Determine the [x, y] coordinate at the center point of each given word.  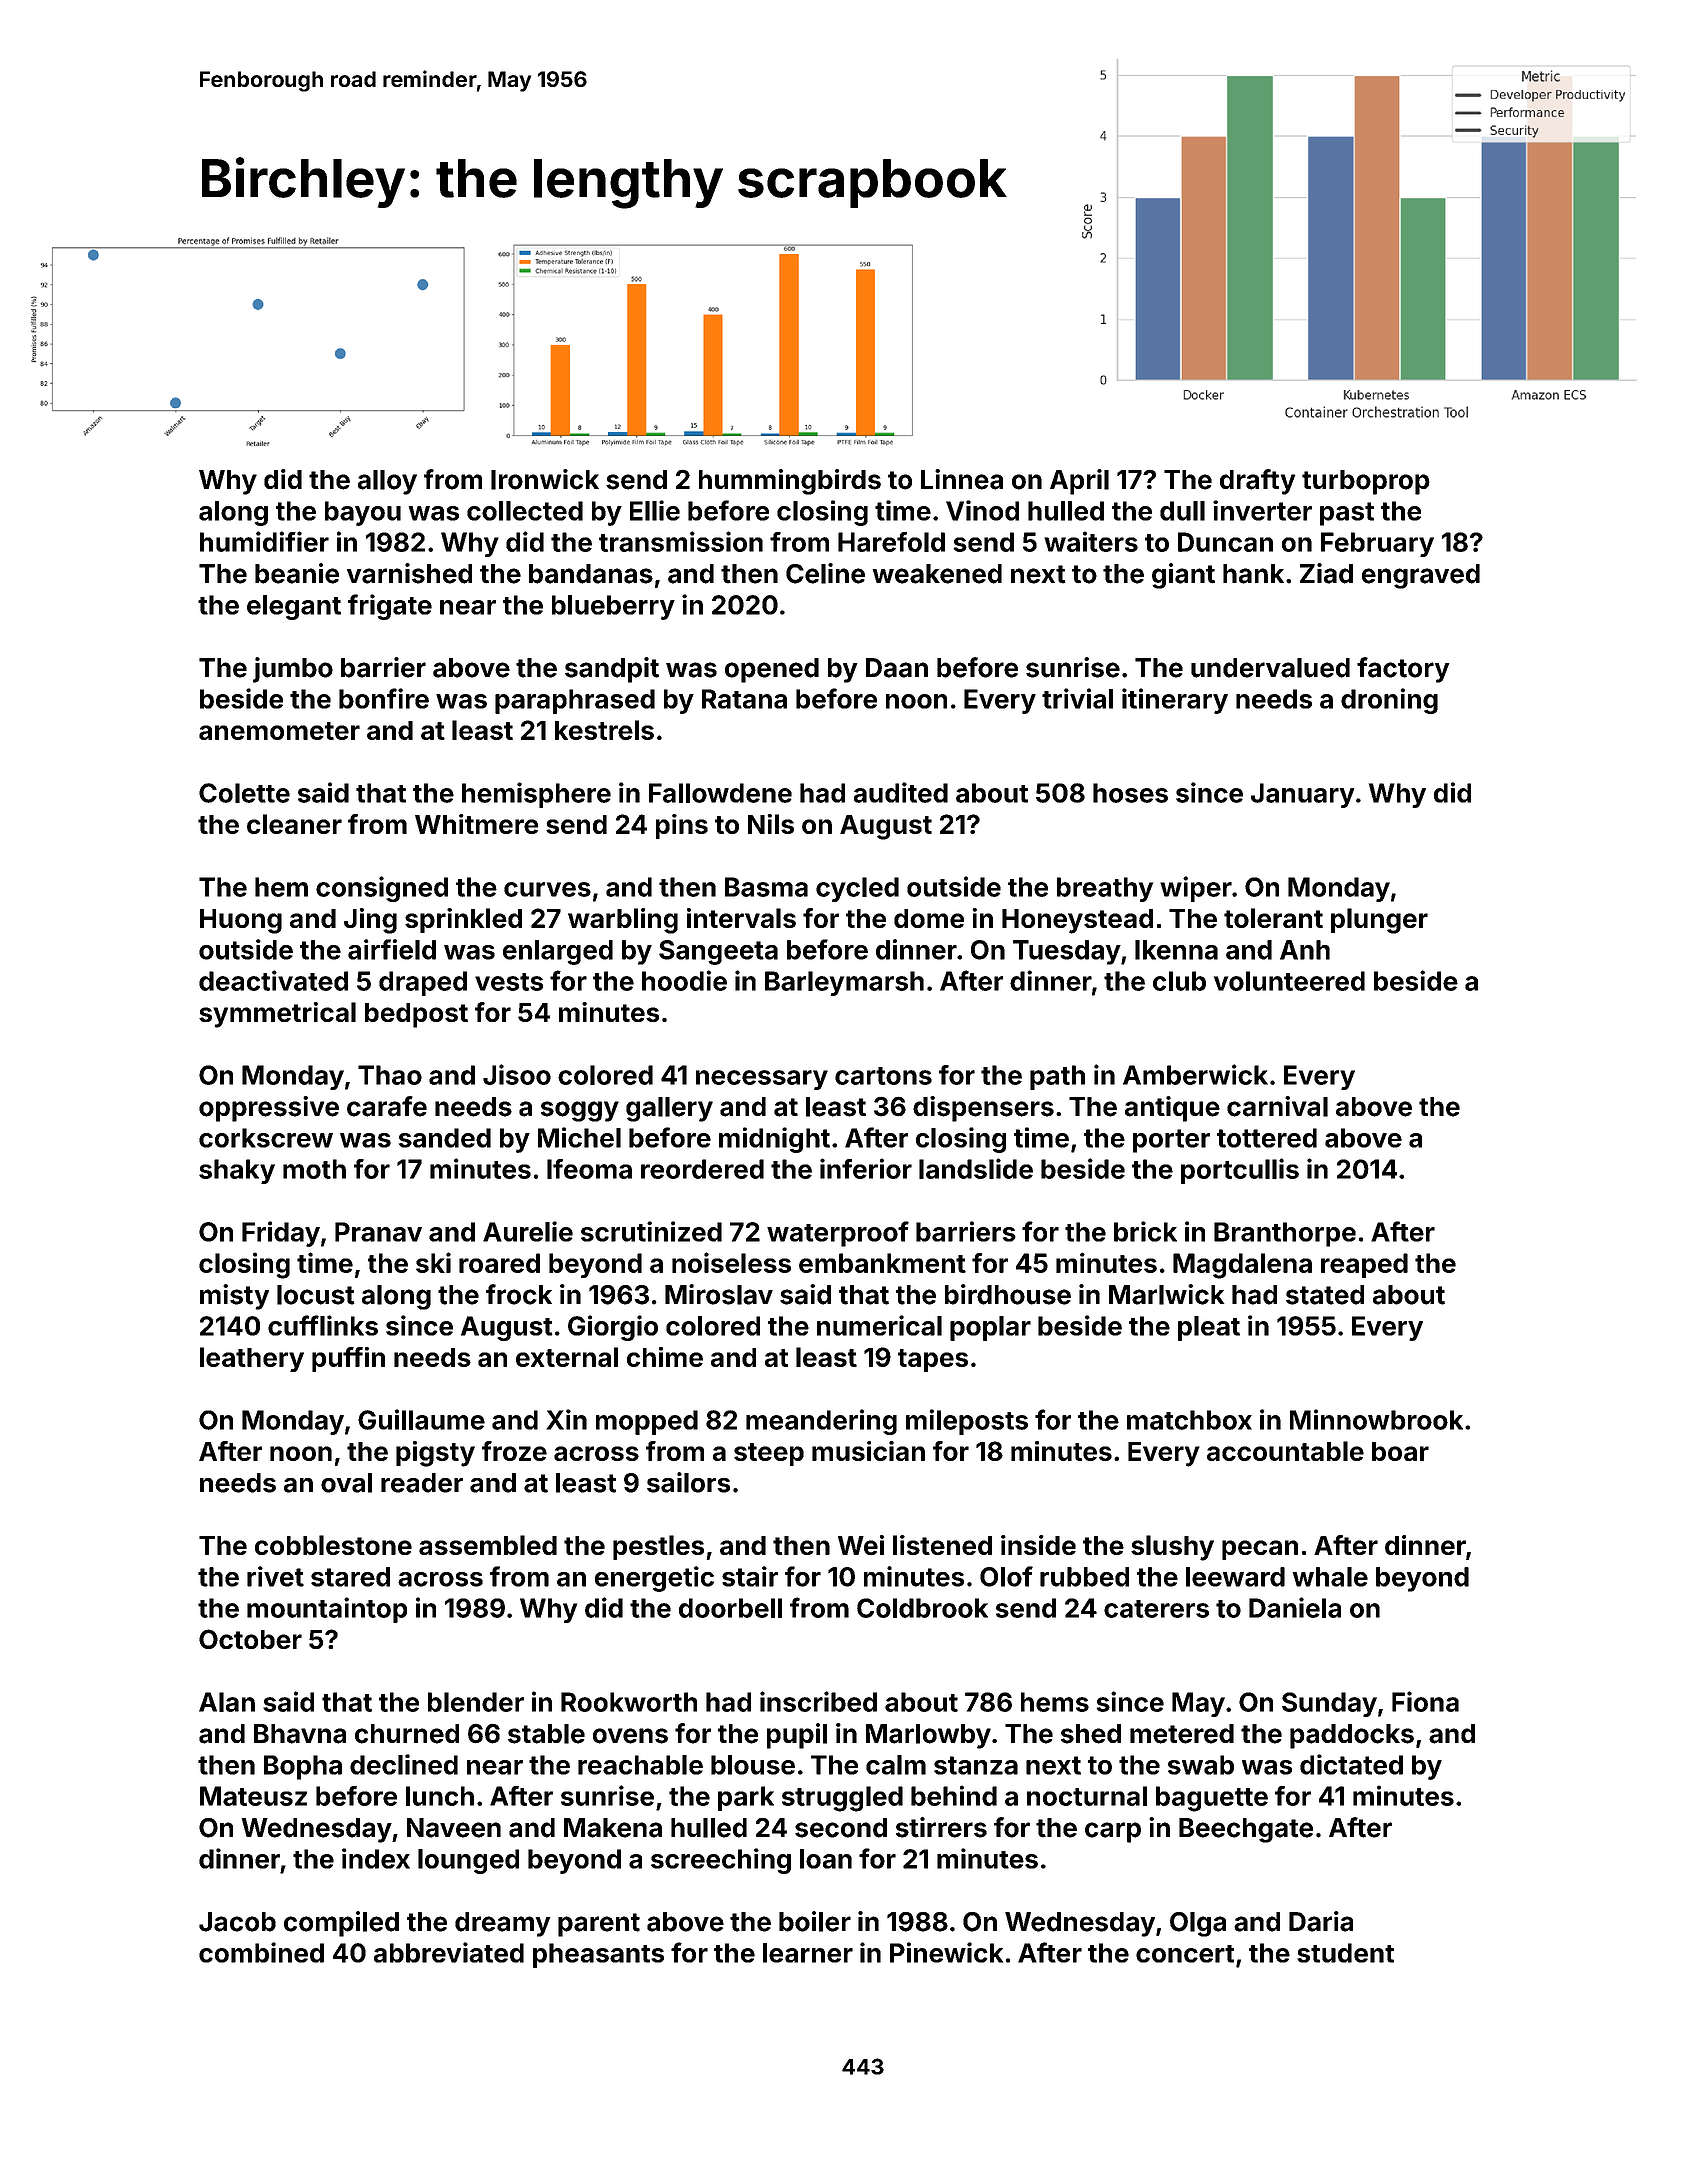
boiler [815, 1921]
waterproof [838, 1234]
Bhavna [300, 1734]
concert [1185, 1954]
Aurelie [528, 1231]
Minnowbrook [1376, 1419]
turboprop [1366, 482]
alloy [387, 482]
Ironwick [545, 479]
